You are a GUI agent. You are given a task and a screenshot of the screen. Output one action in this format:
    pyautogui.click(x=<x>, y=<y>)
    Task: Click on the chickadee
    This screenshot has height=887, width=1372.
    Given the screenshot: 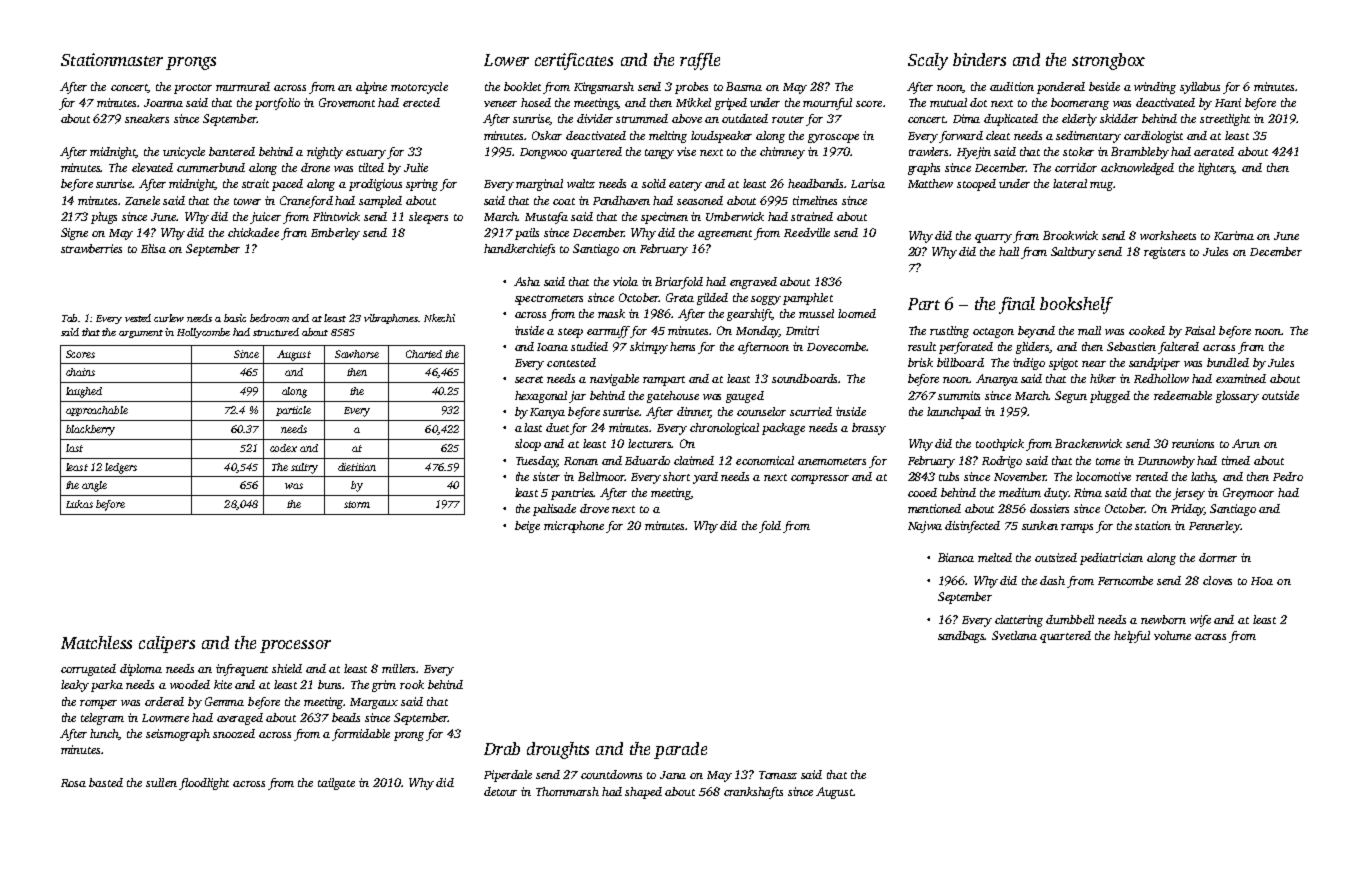 What is the action you would take?
    pyautogui.click(x=253, y=232)
